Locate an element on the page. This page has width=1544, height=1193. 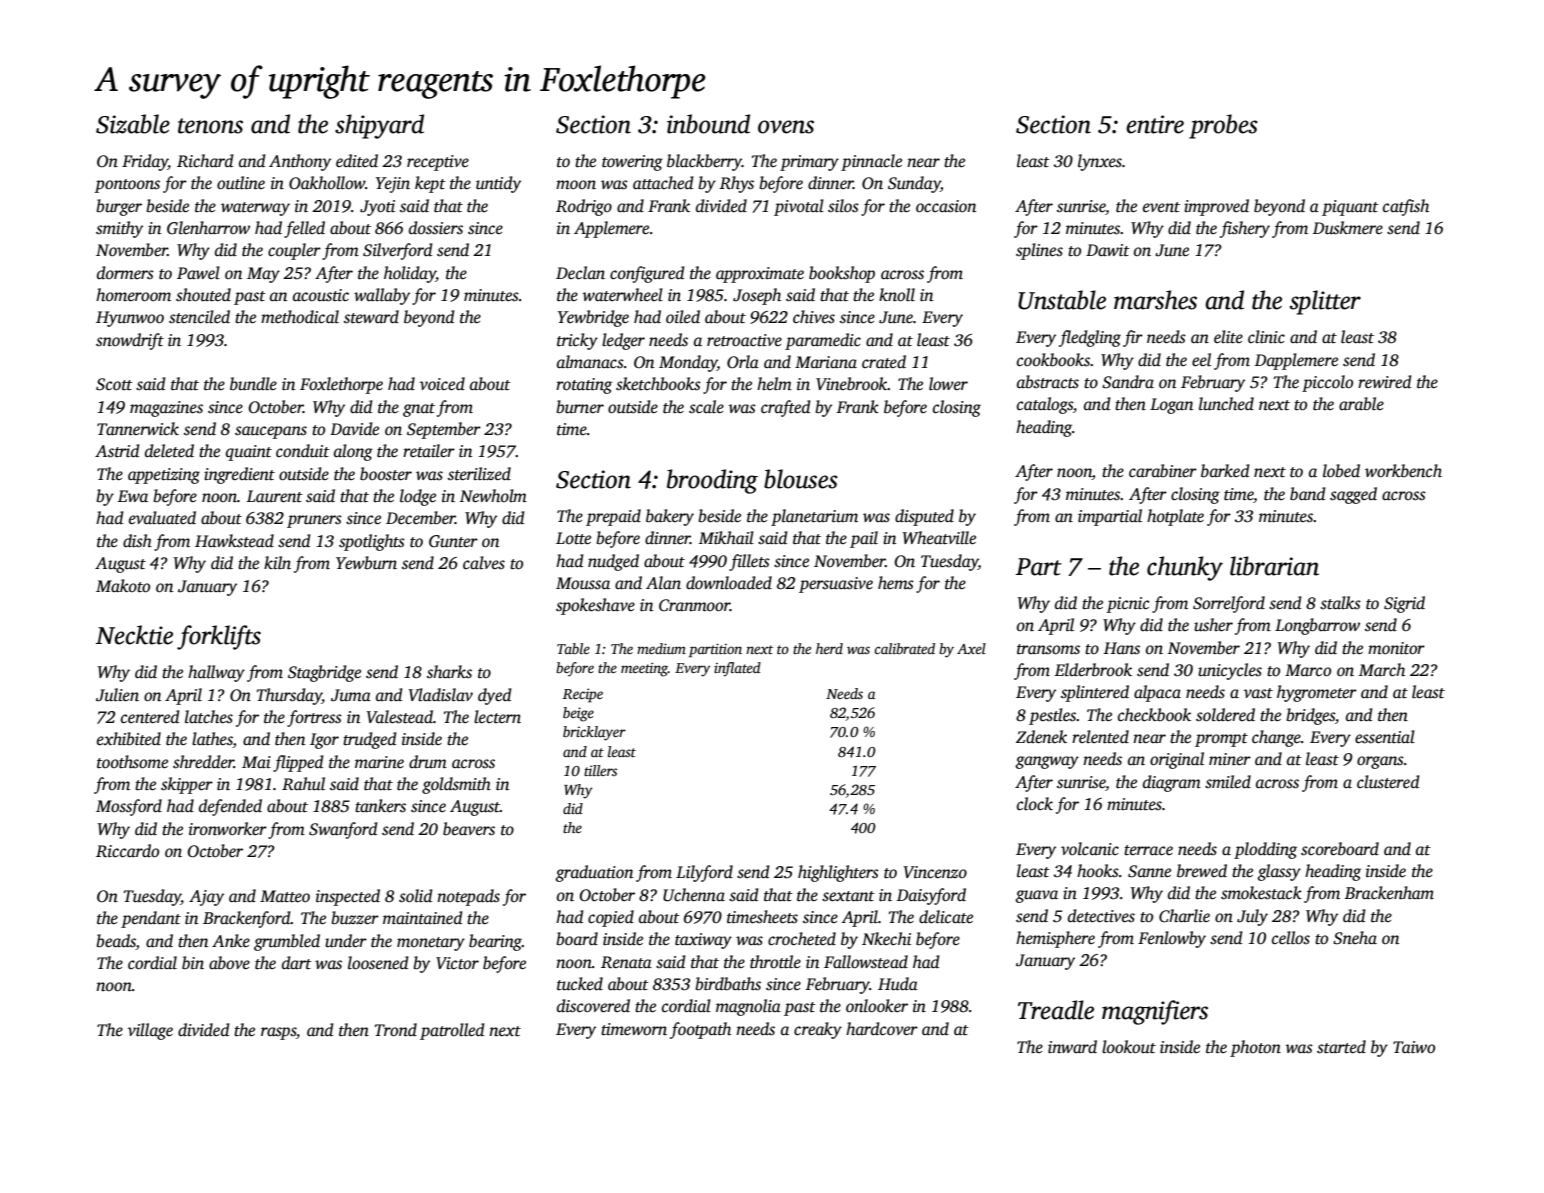
magnifiers is located at coordinates (1155, 1012).
